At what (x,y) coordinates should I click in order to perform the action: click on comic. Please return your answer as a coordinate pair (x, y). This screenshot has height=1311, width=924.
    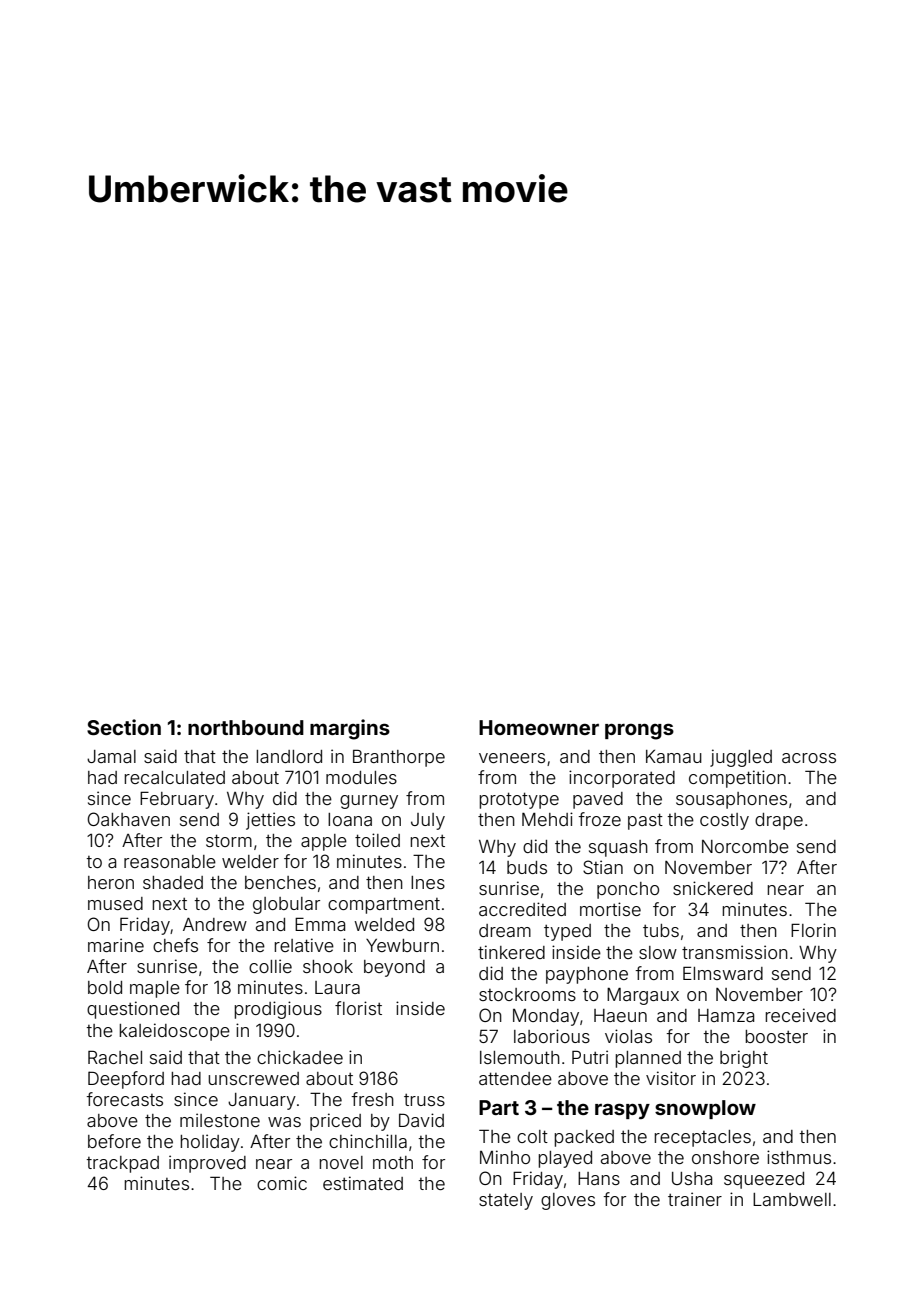
    Looking at the image, I should click on (282, 1183).
